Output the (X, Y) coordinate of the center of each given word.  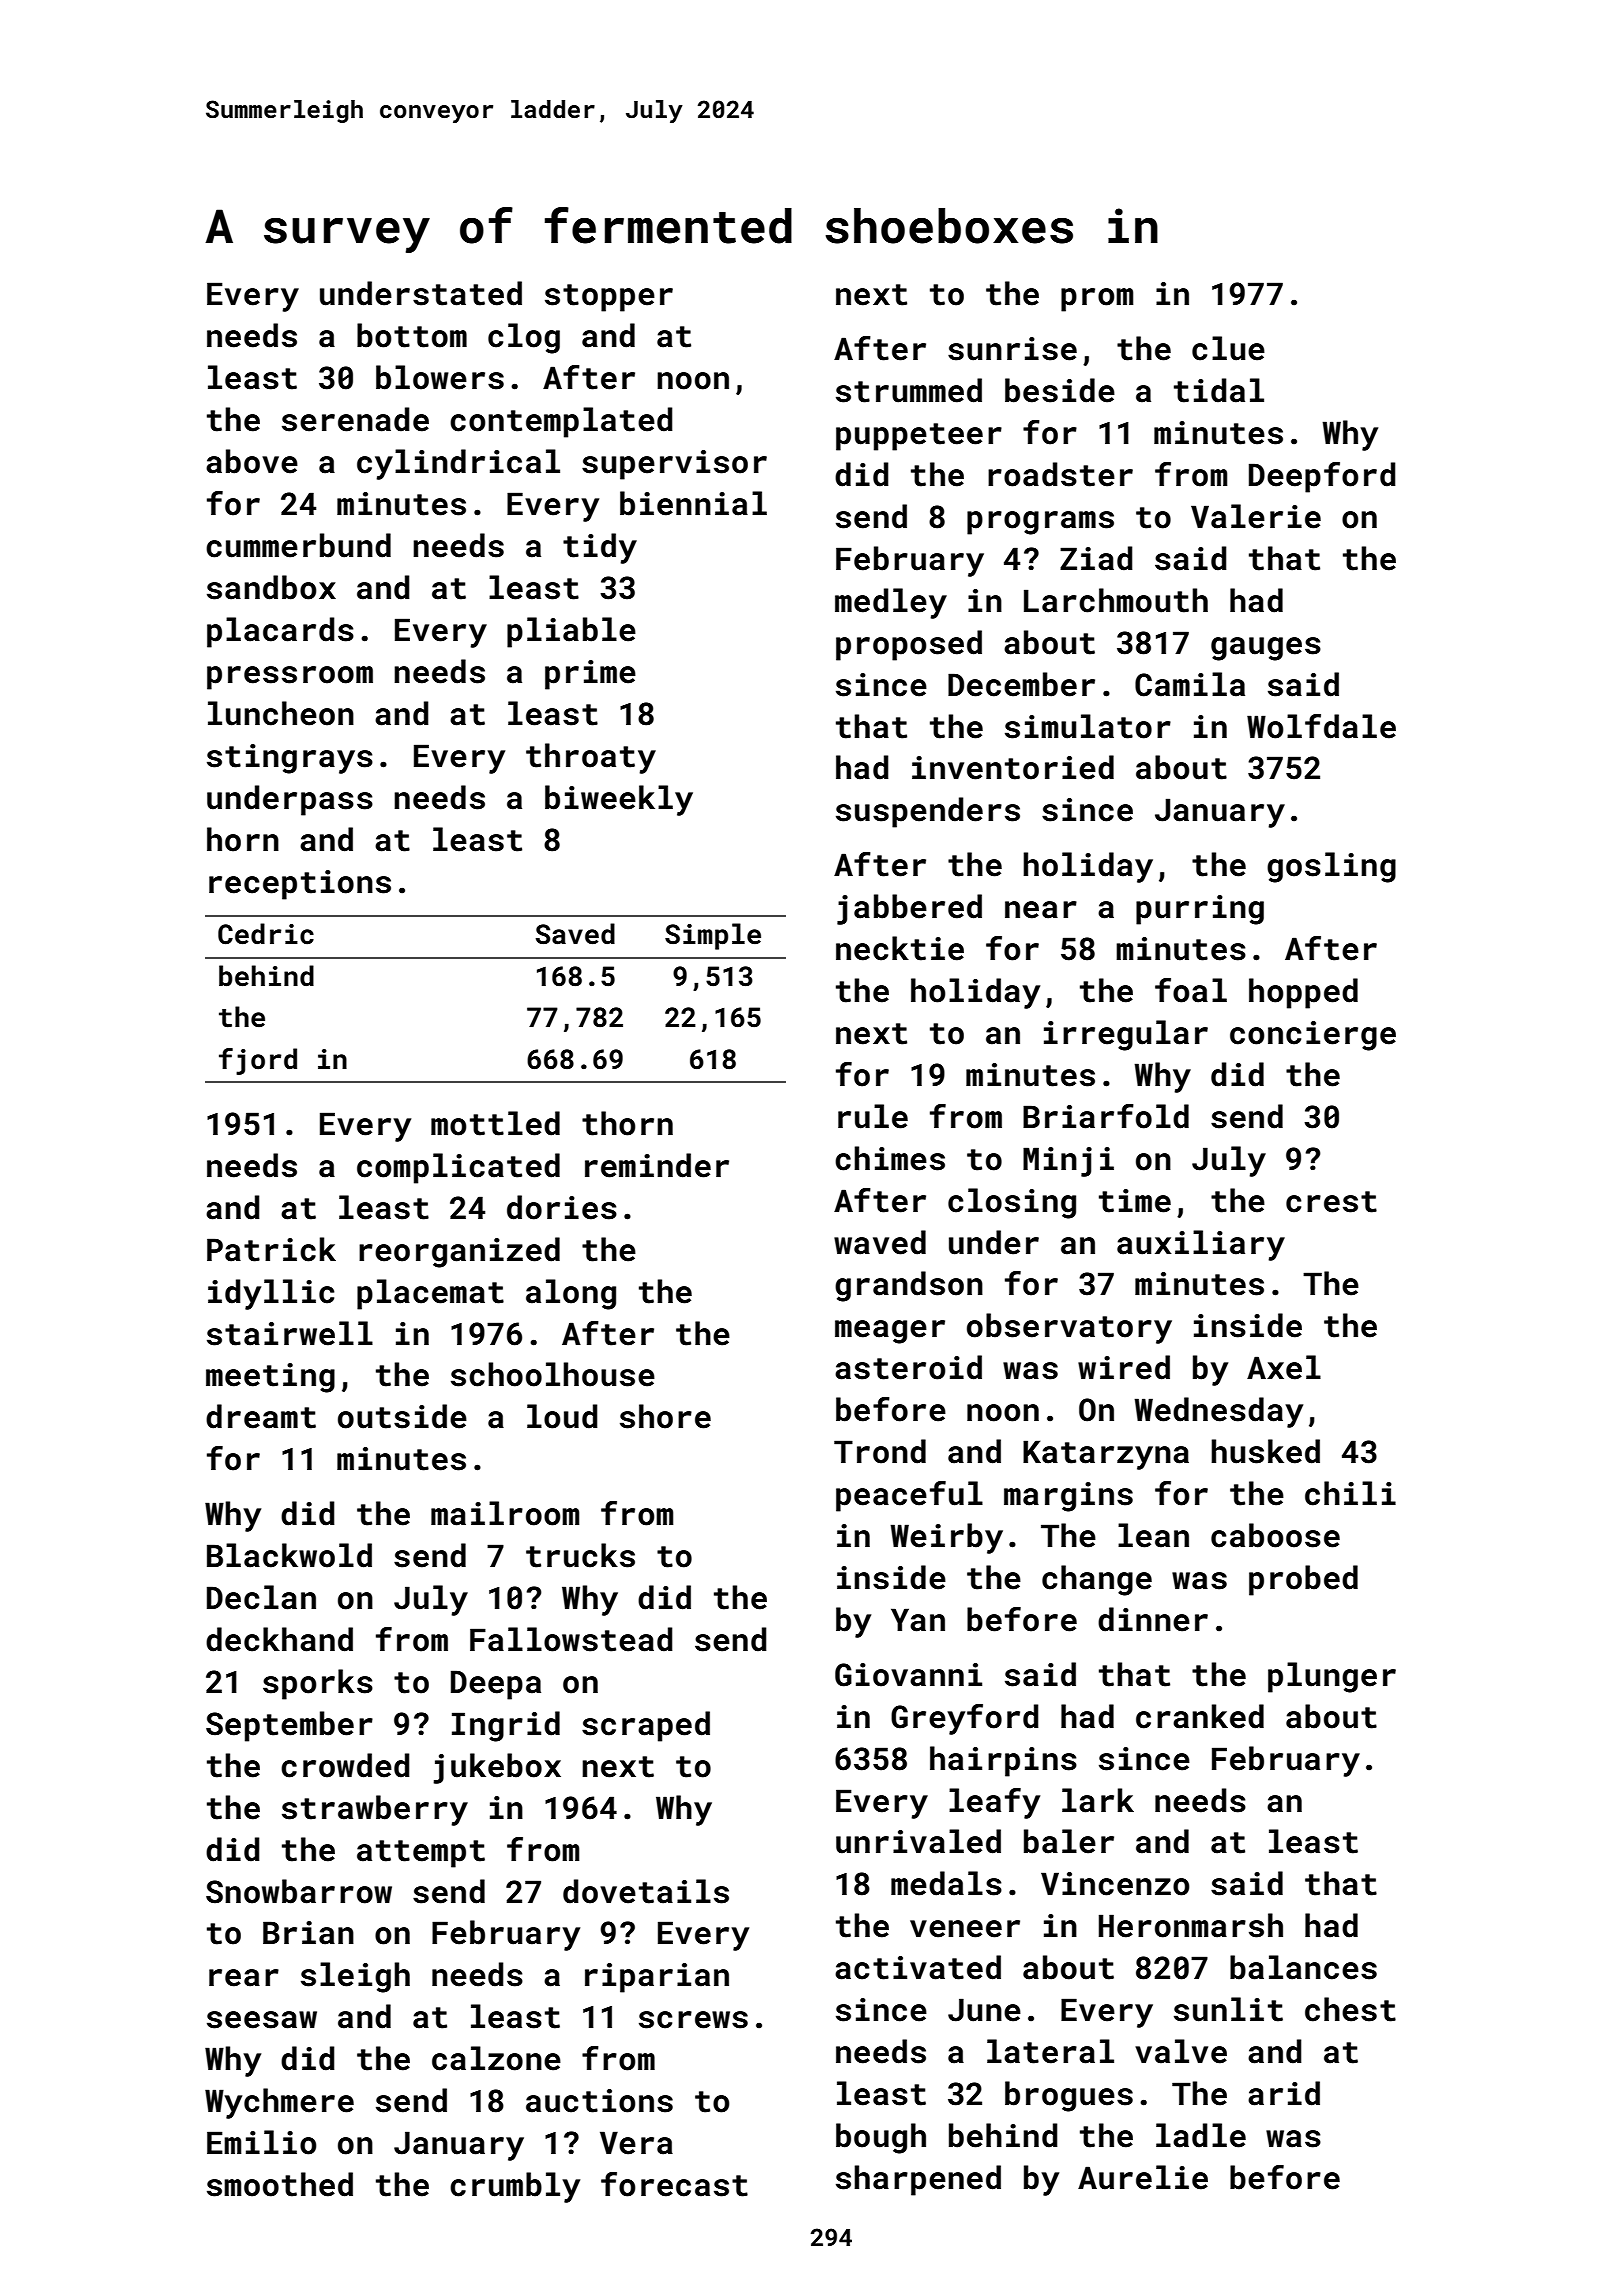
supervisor (674, 465)
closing (1012, 1203)
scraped (646, 1726)
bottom (412, 335)
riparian (657, 1978)
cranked (1200, 1716)
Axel (1284, 1367)
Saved (575, 934)
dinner (1153, 1619)
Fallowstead (571, 1639)
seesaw (262, 2020)
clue (1228, 348)
